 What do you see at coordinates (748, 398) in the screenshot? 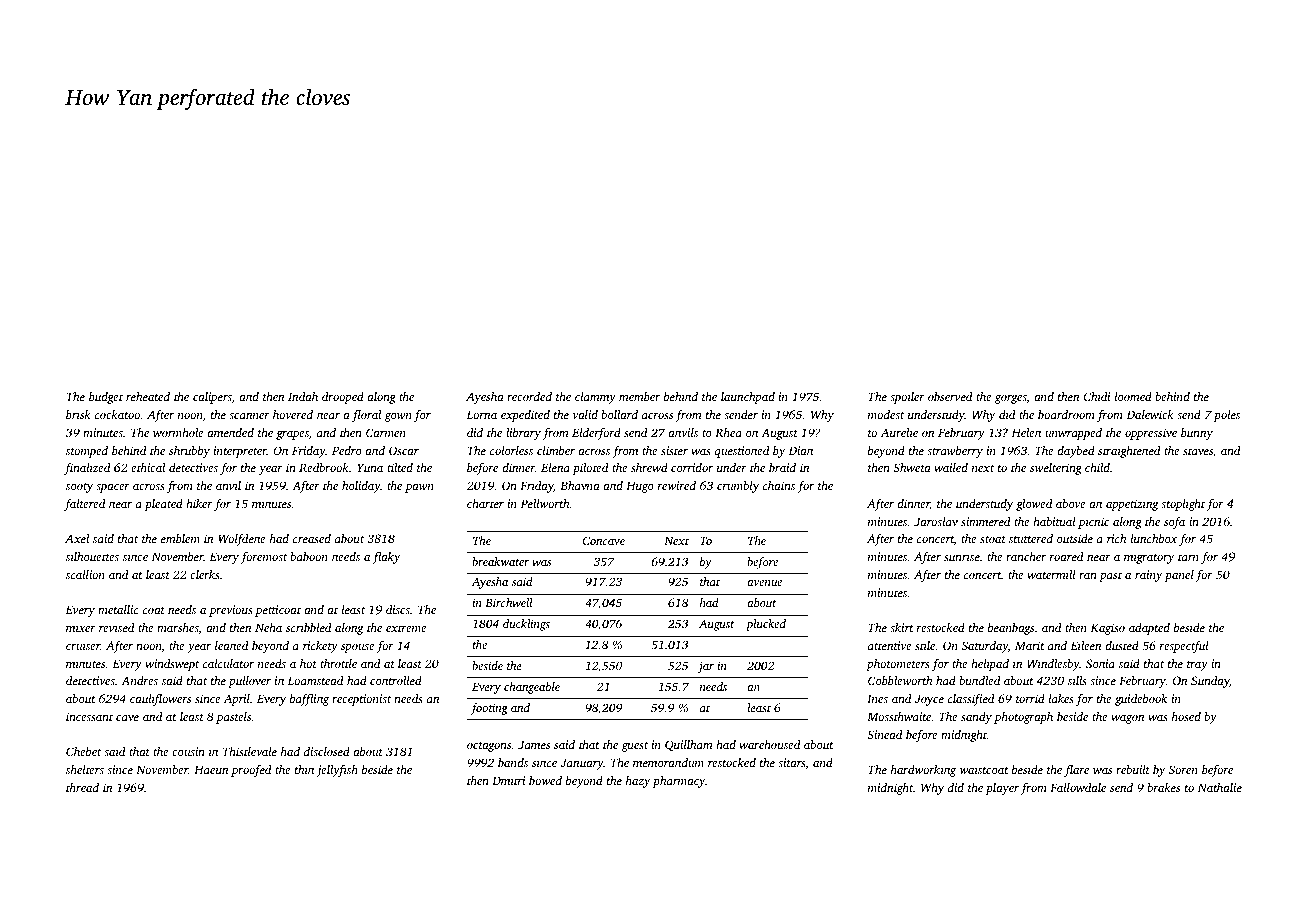
I see `launchpad` at bounding box center [748, 398].
